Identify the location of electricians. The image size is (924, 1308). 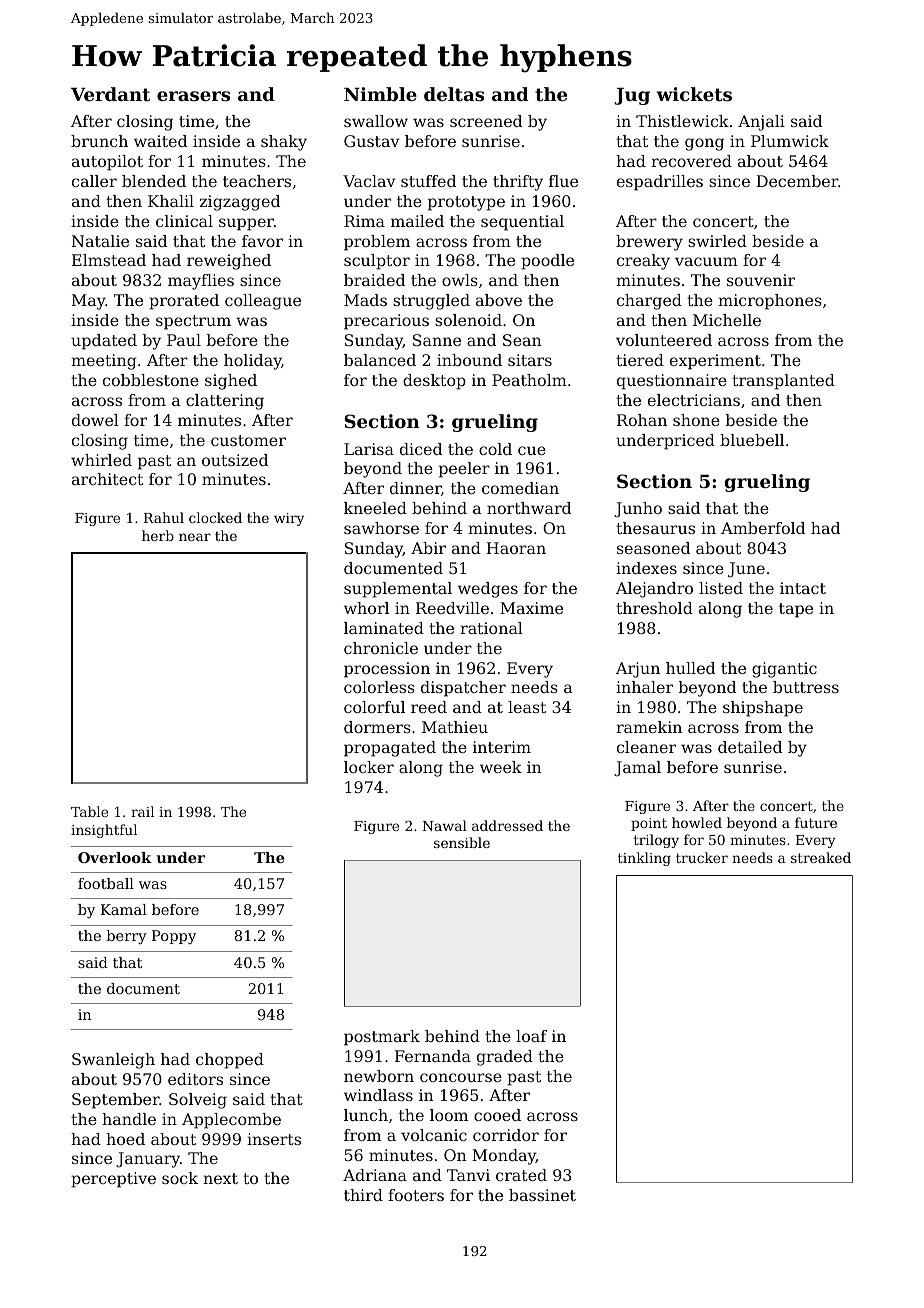
(694, 400).
